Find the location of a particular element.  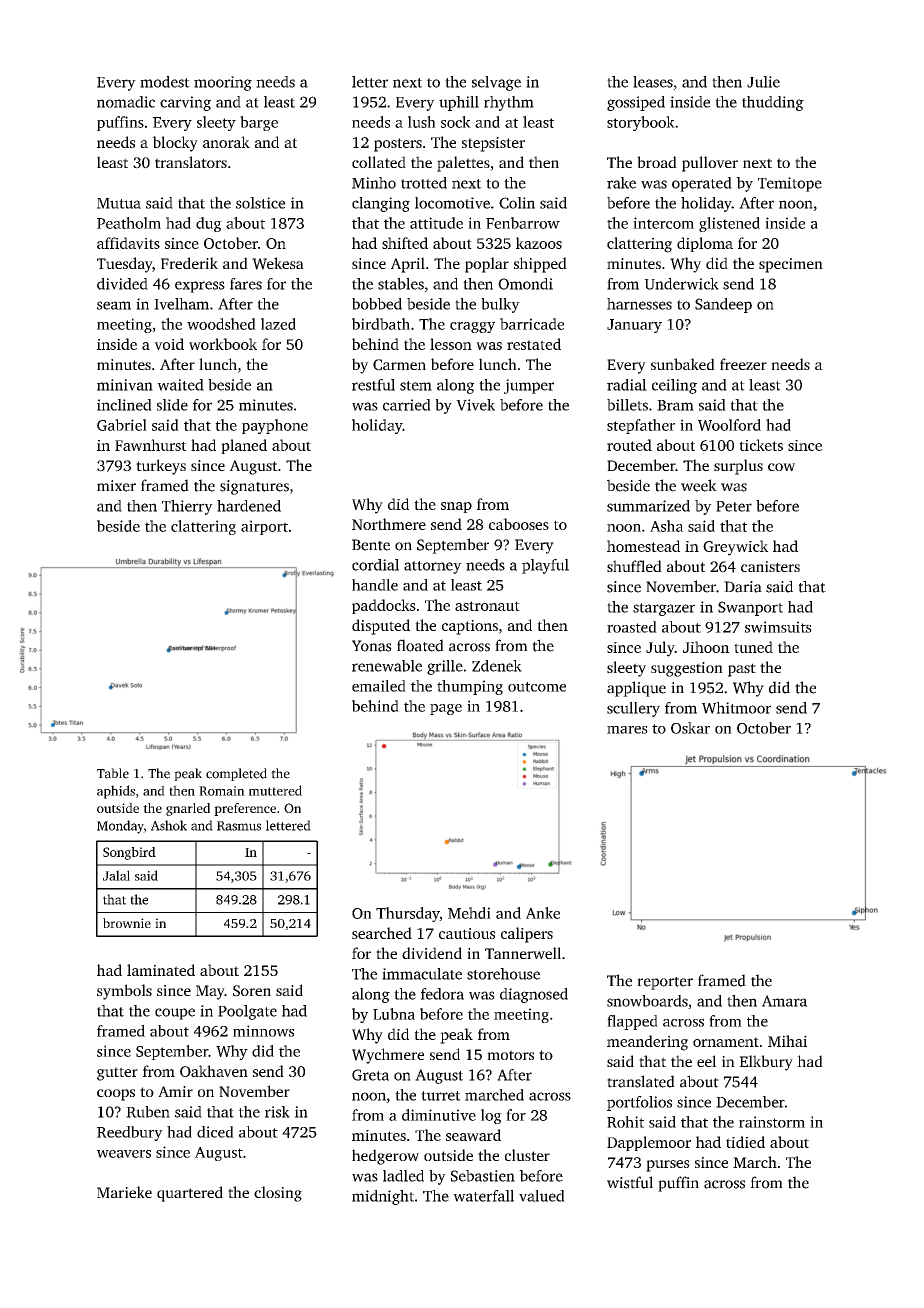

airport is located at coordinates (264, 527).
